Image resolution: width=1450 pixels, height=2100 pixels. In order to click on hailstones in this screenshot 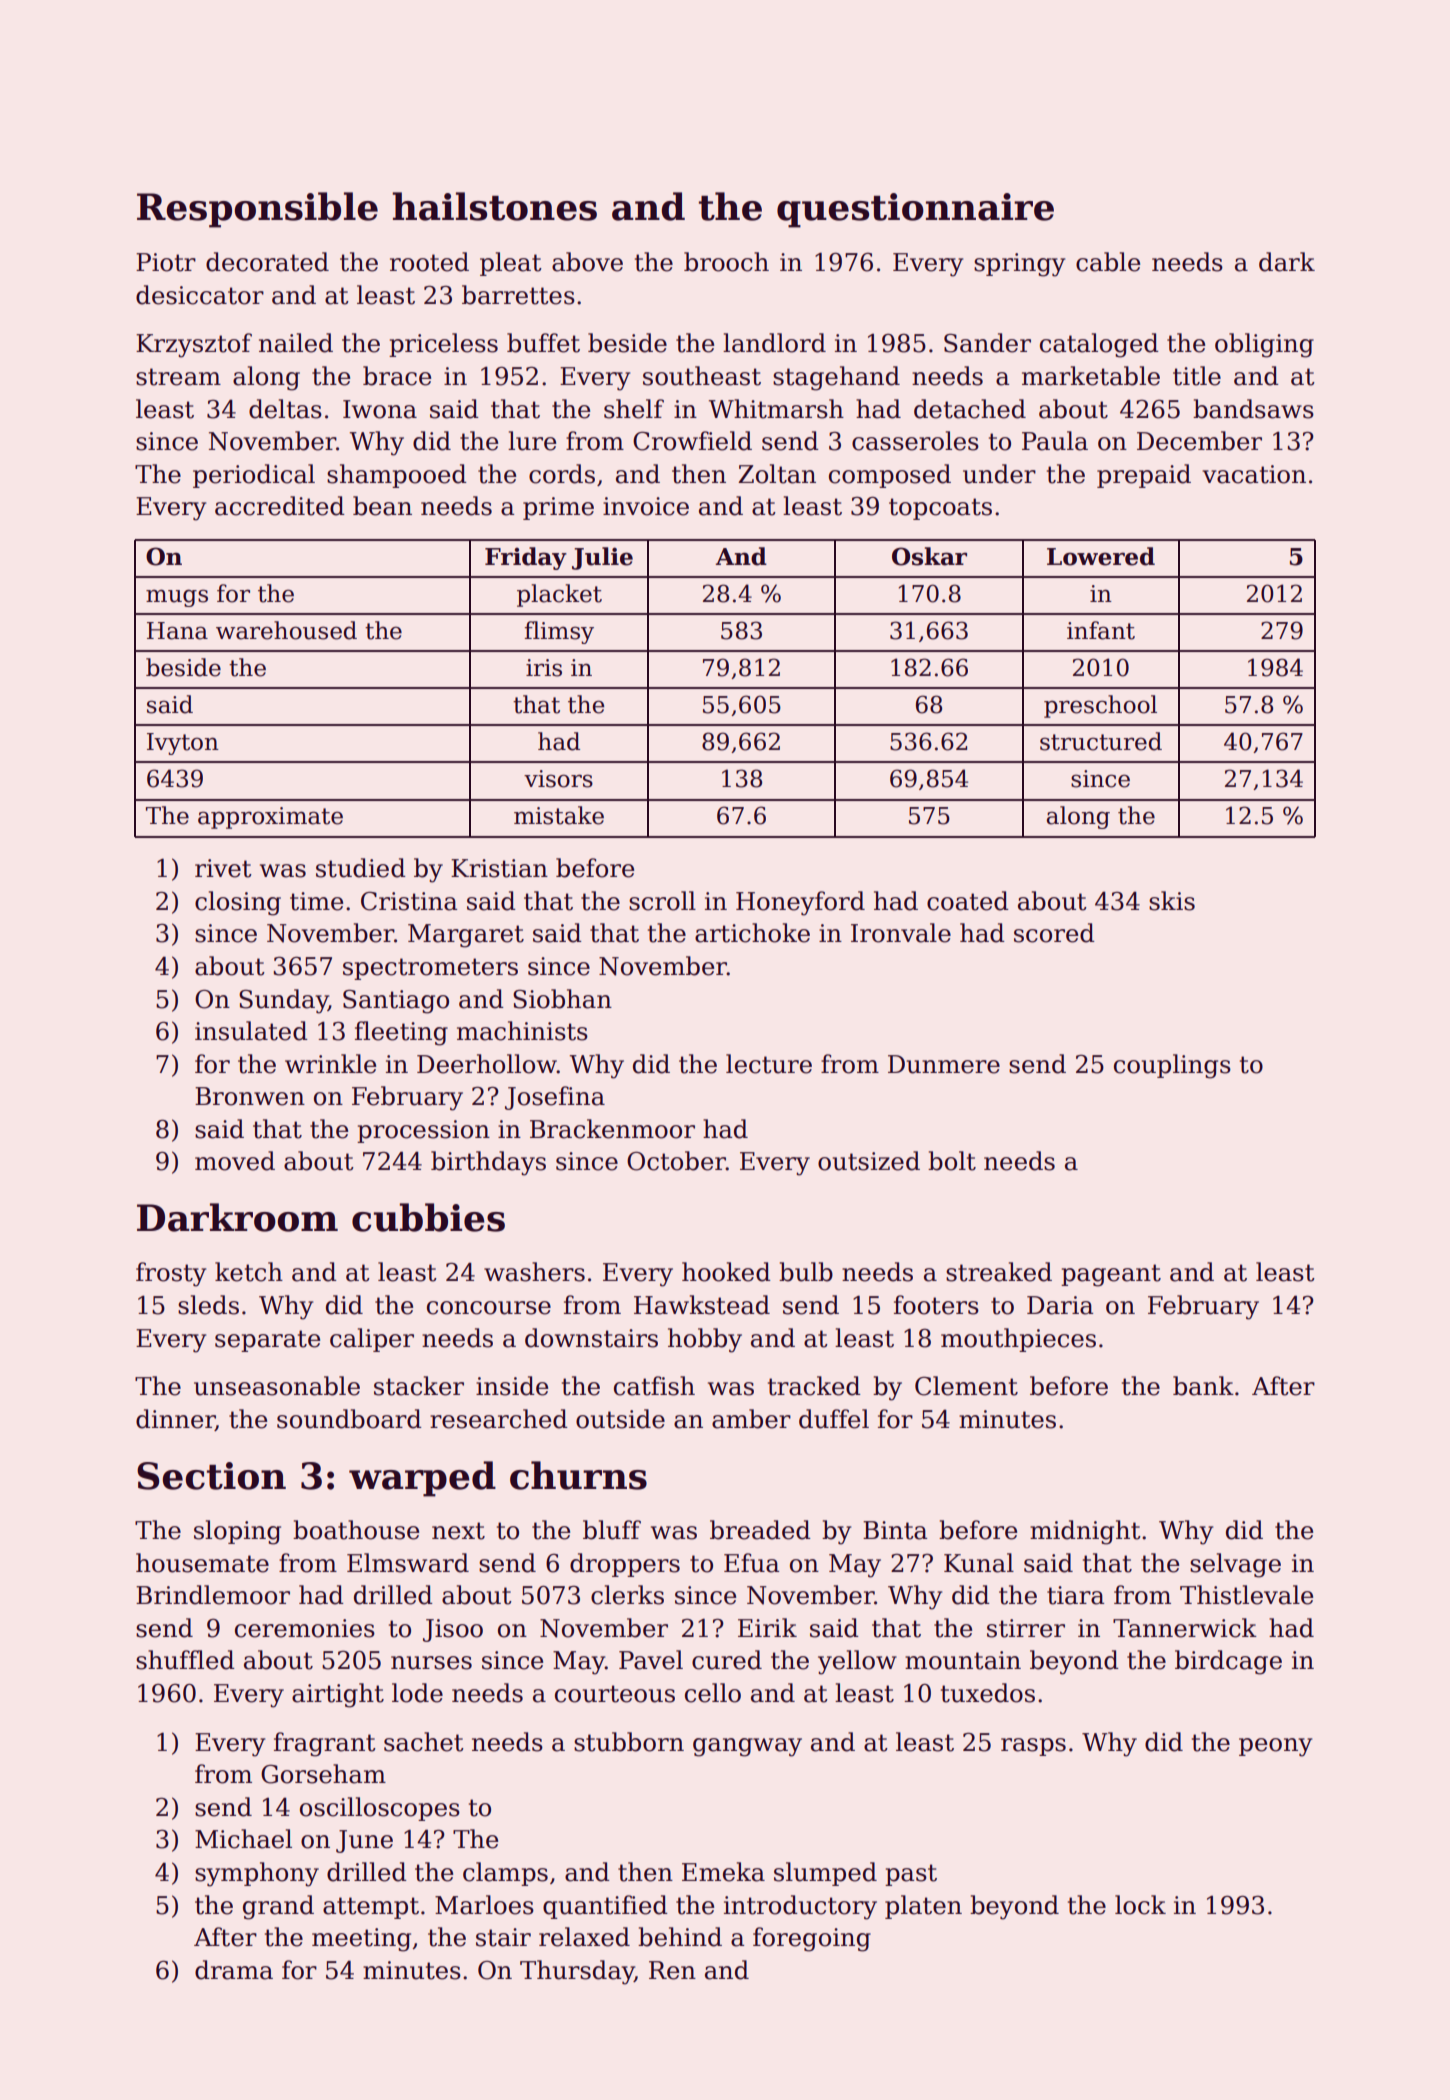, I will do `click(494, 206)`.
